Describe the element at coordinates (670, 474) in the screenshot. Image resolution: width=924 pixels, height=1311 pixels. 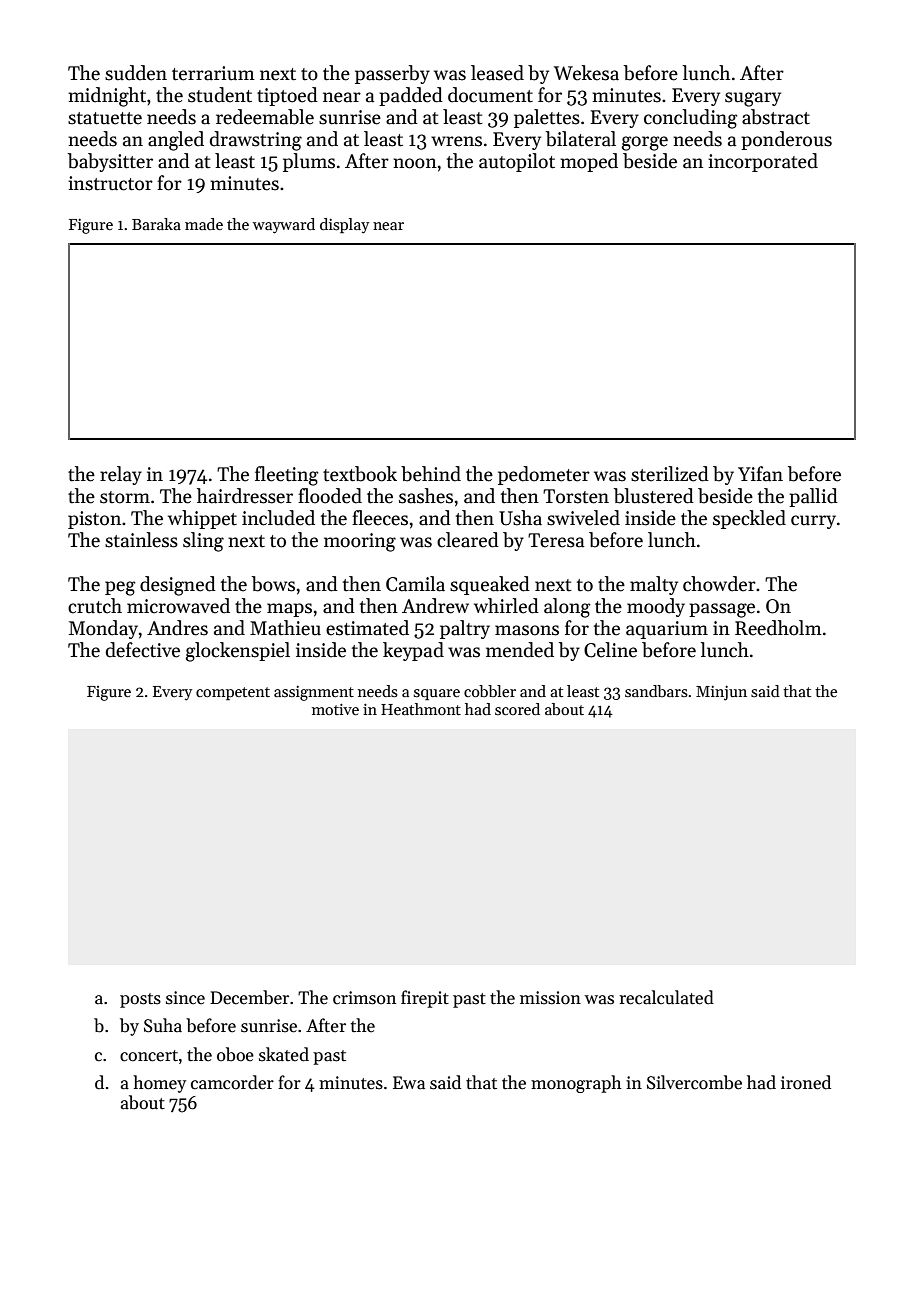
I see `sterilized` at that location.
